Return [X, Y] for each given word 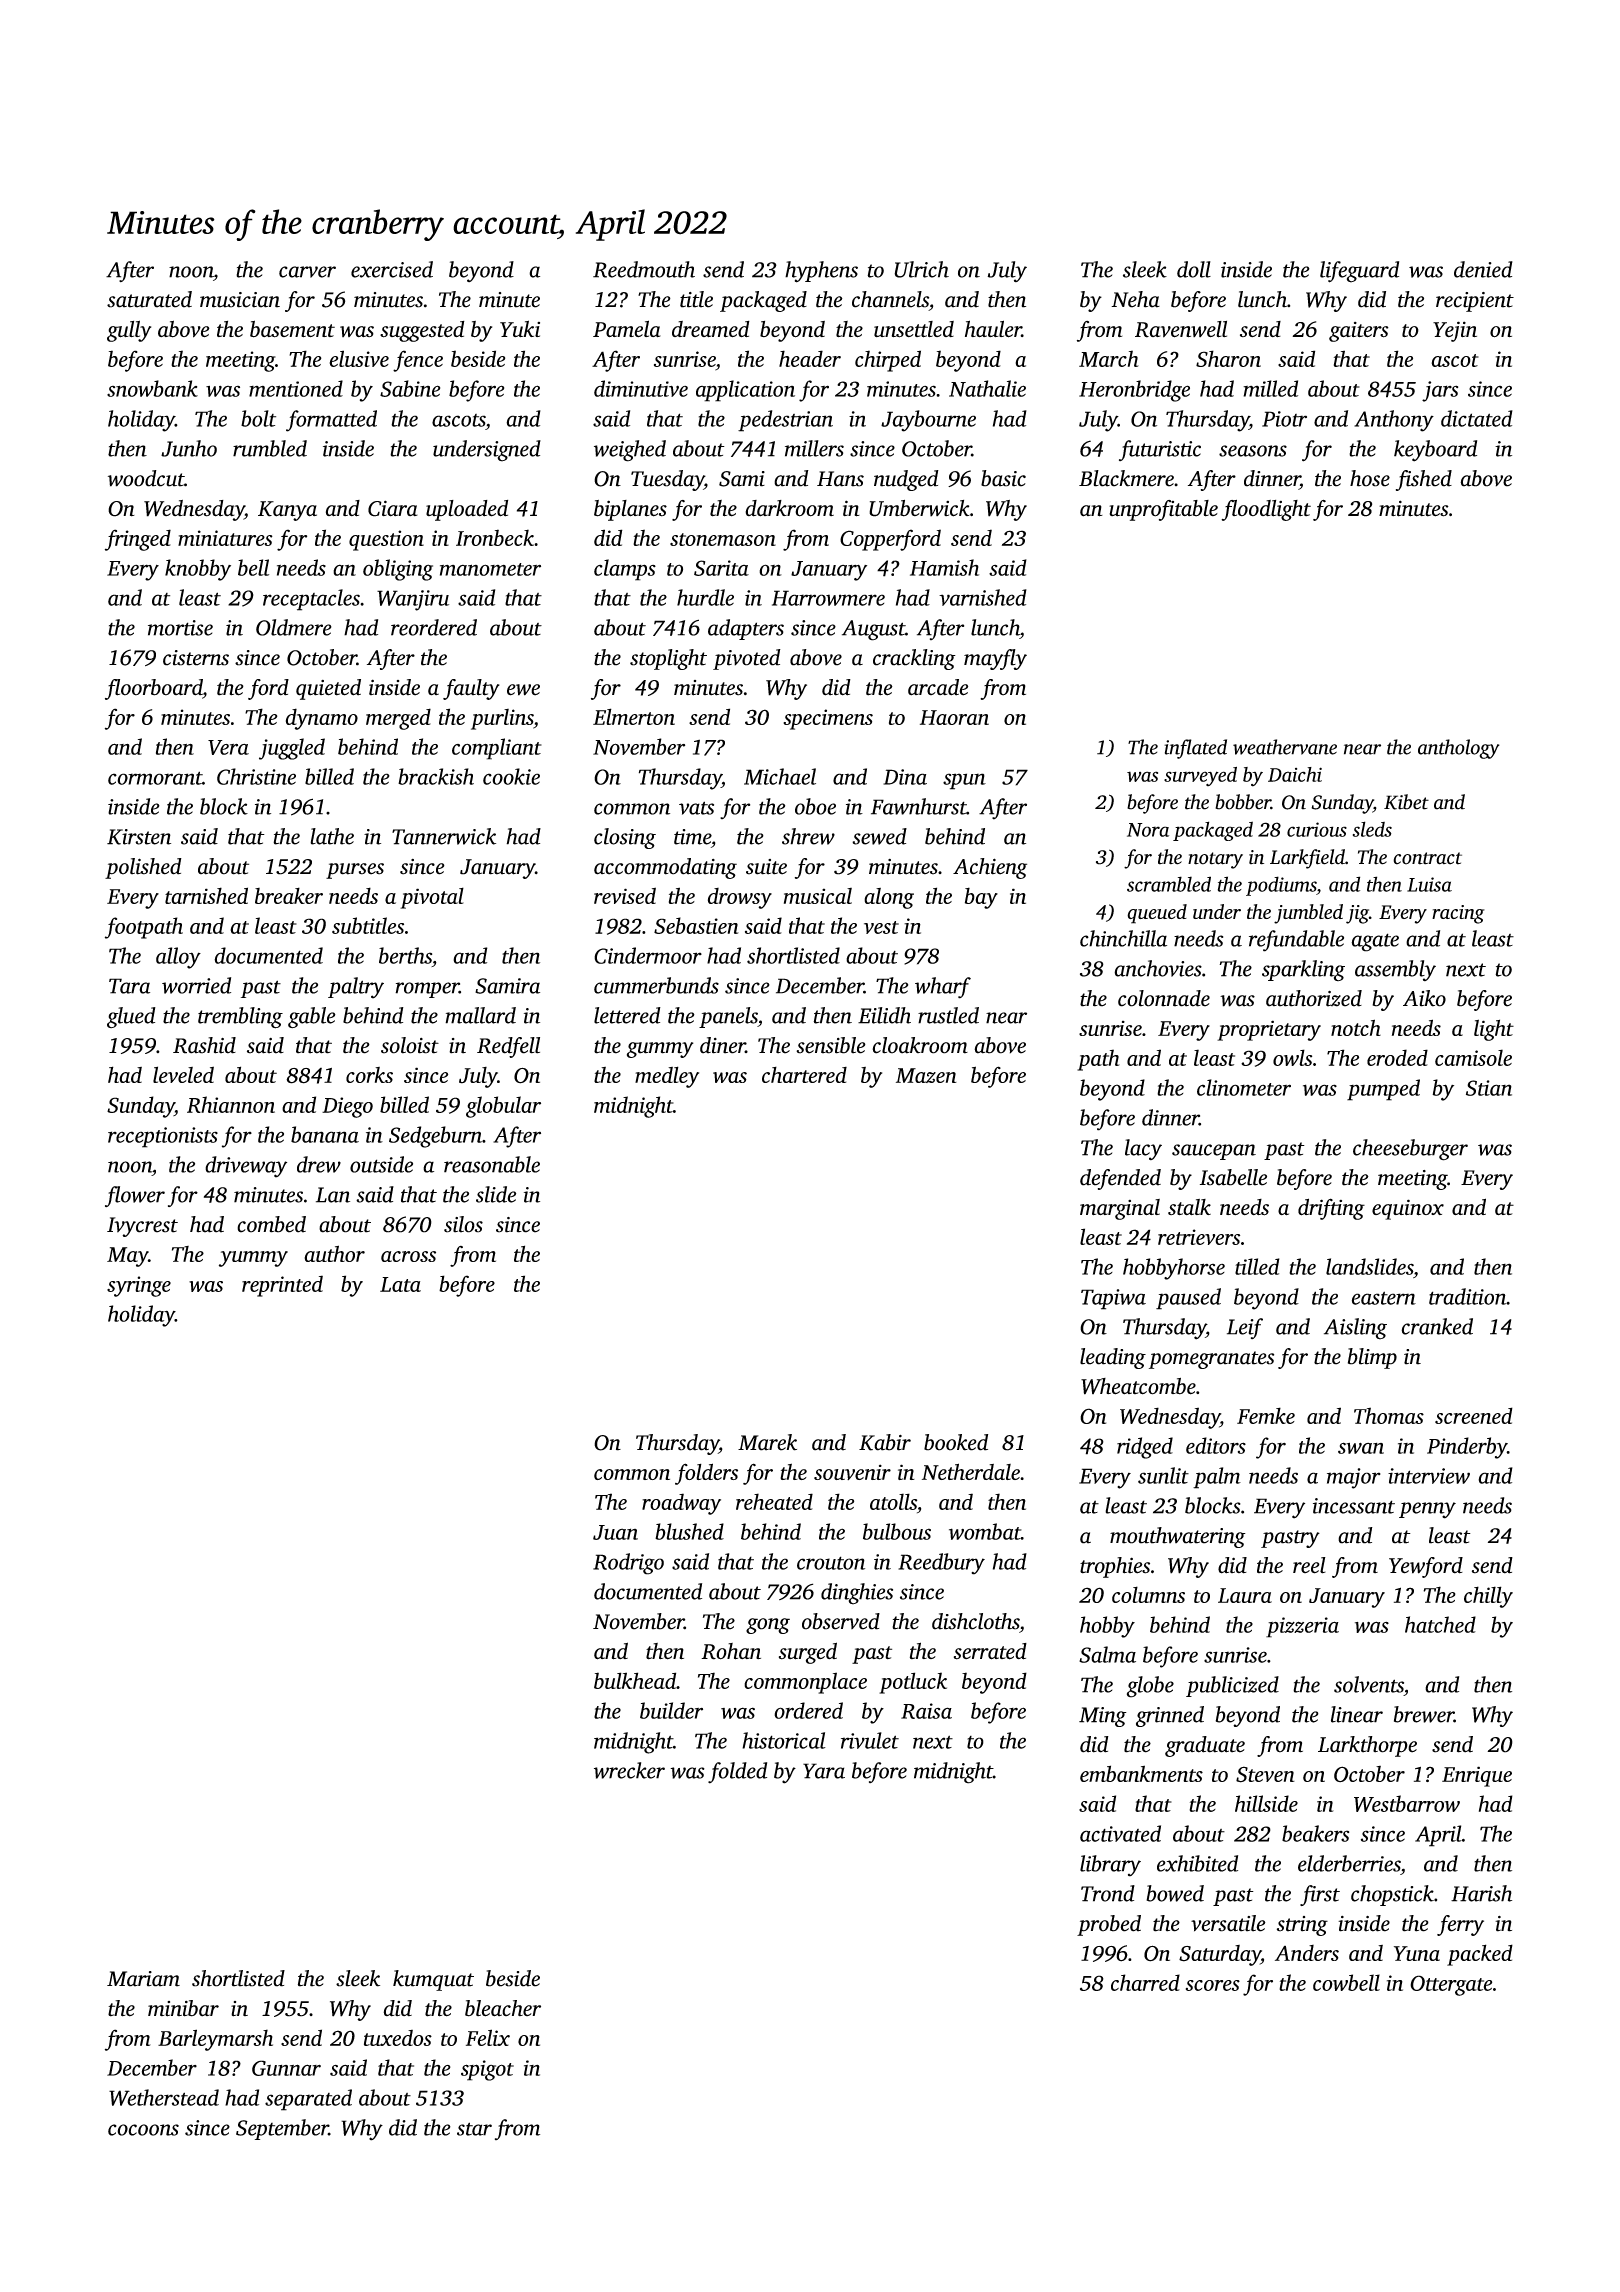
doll [1194, 269]
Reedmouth [644, 269]
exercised [392, 269]
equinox [1408, 1209]
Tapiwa [1113, 1299]
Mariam [143, 1979]
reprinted [282, 1286]
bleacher [503, 2008]
